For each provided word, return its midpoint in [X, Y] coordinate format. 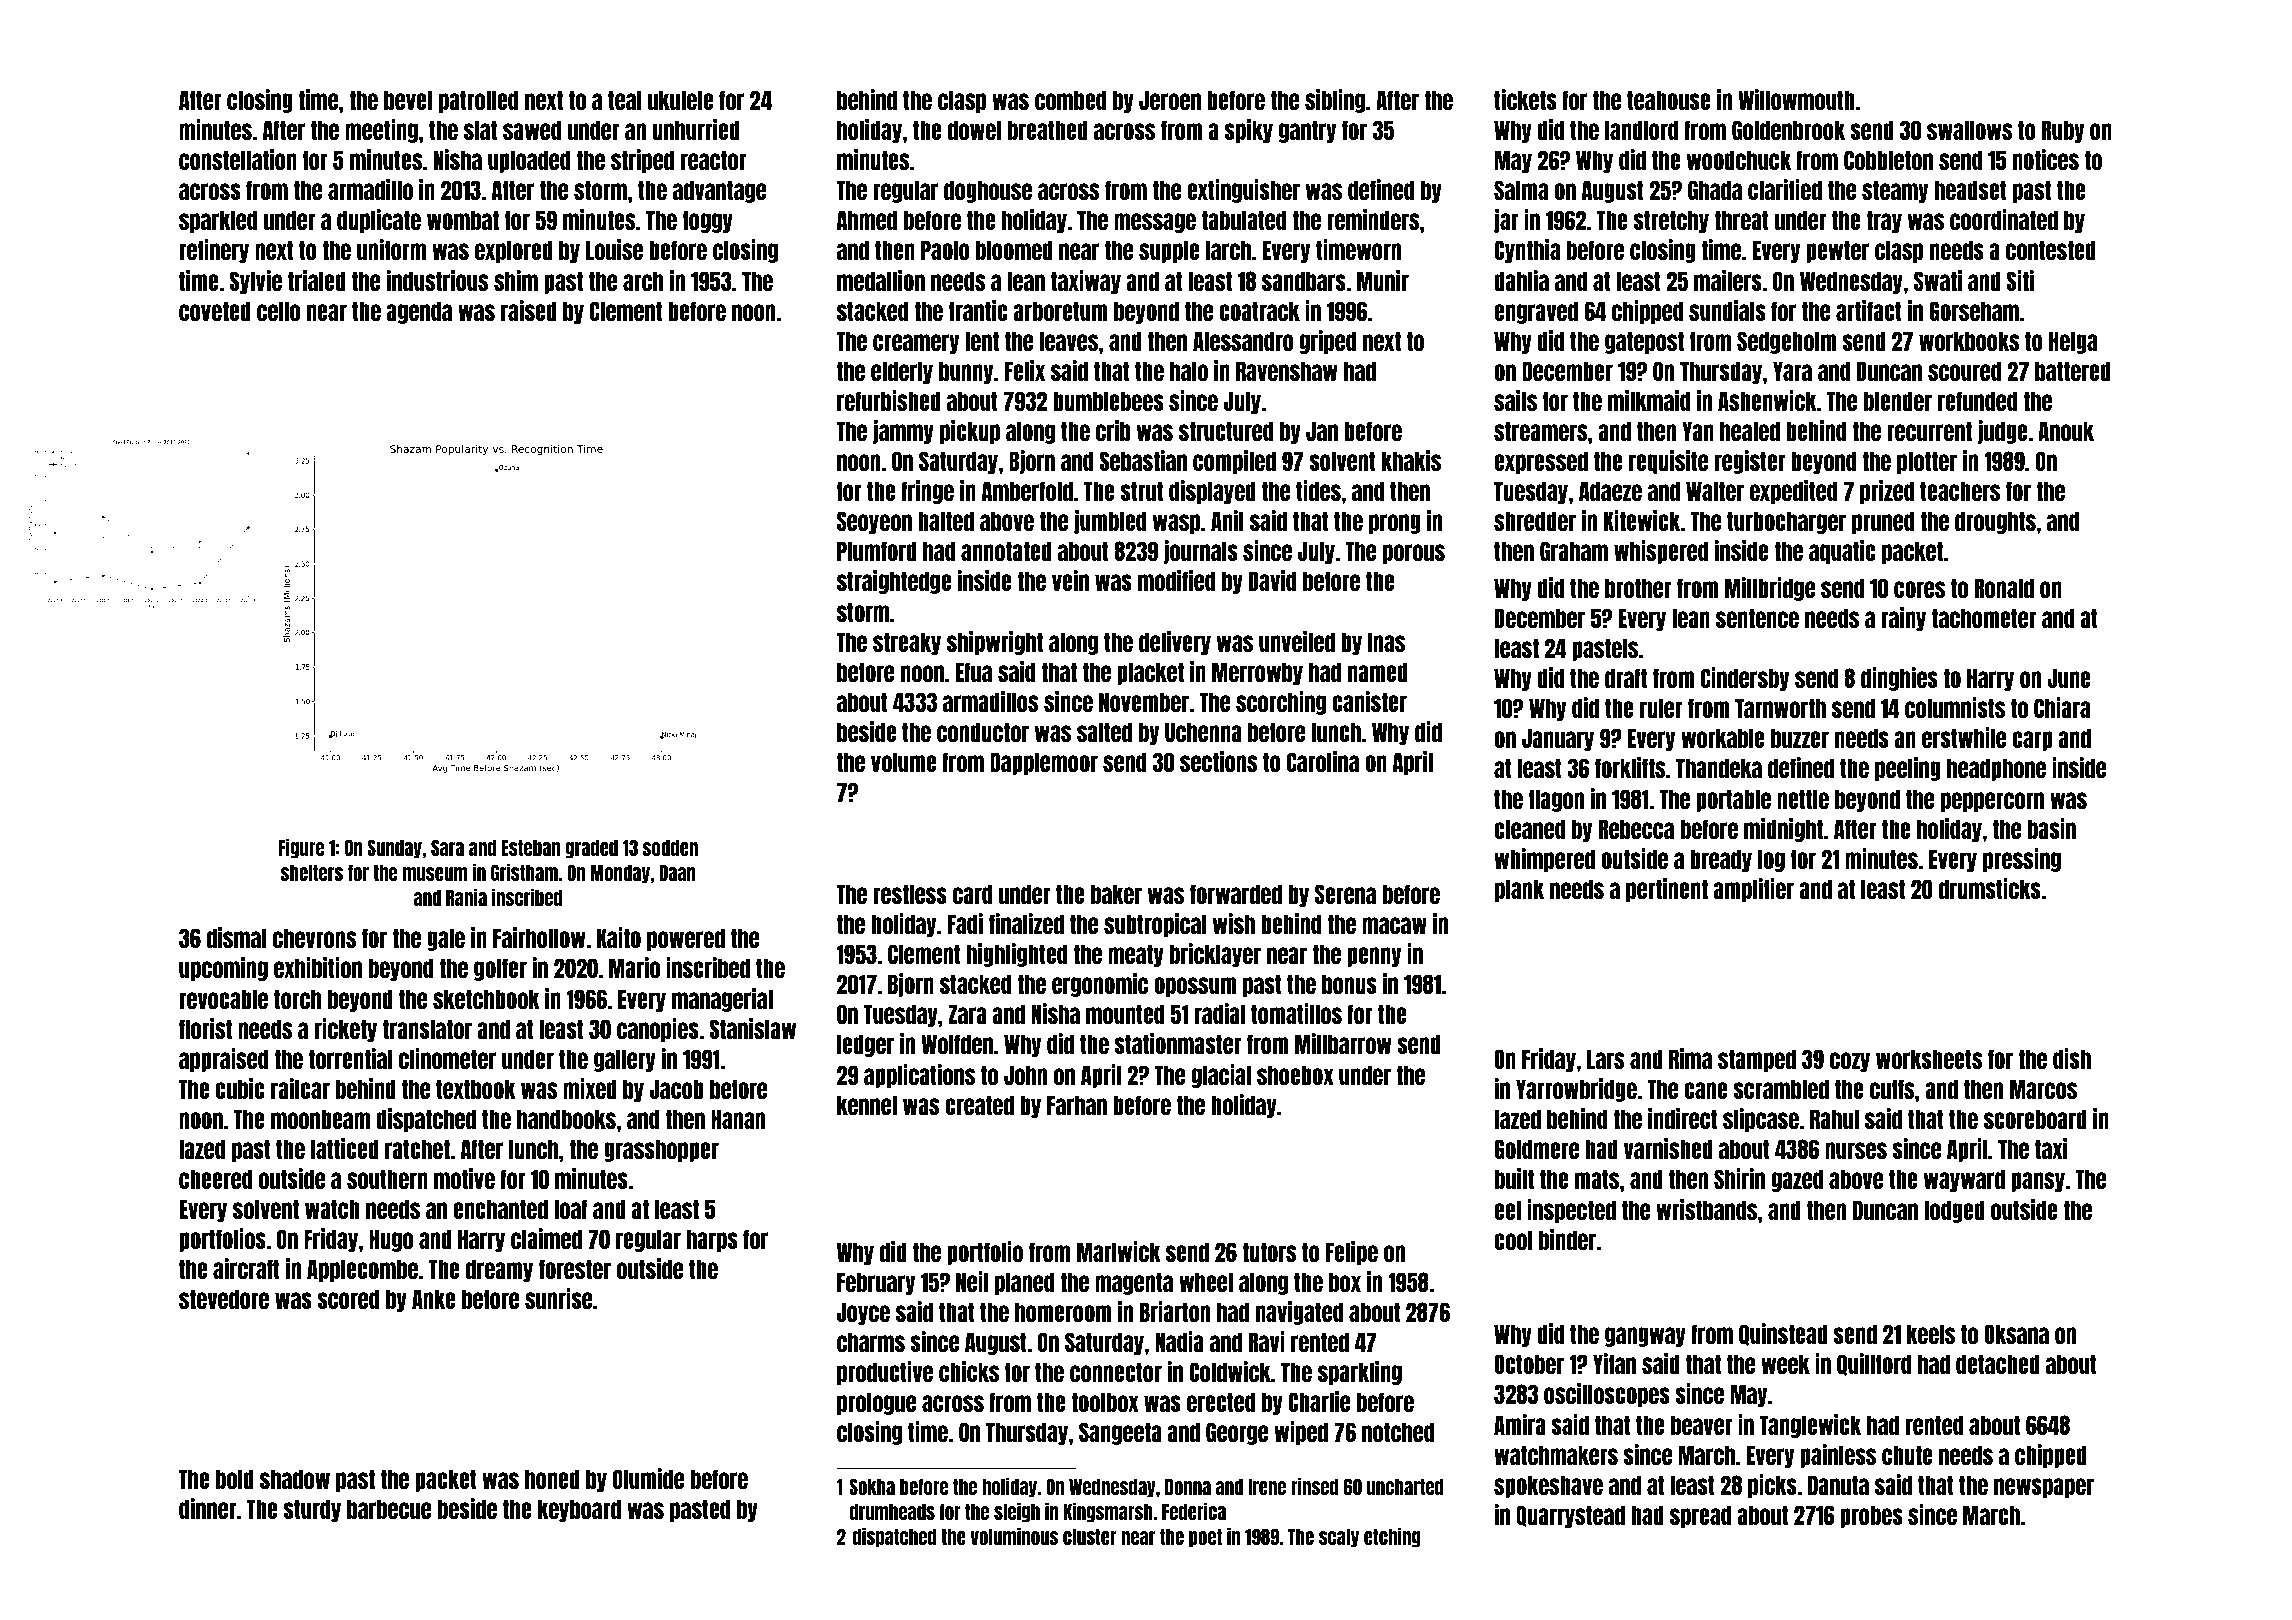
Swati [1938, 280]
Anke [434, 1299]
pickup [970, 432]
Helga [2073, 342]
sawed [532, 130]
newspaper [2044, 1488]
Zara [967, 1014]
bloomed [1014, 250]
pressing [2022, 860]
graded [591, 849]
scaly [1339, 1538]
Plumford [877, 551]
